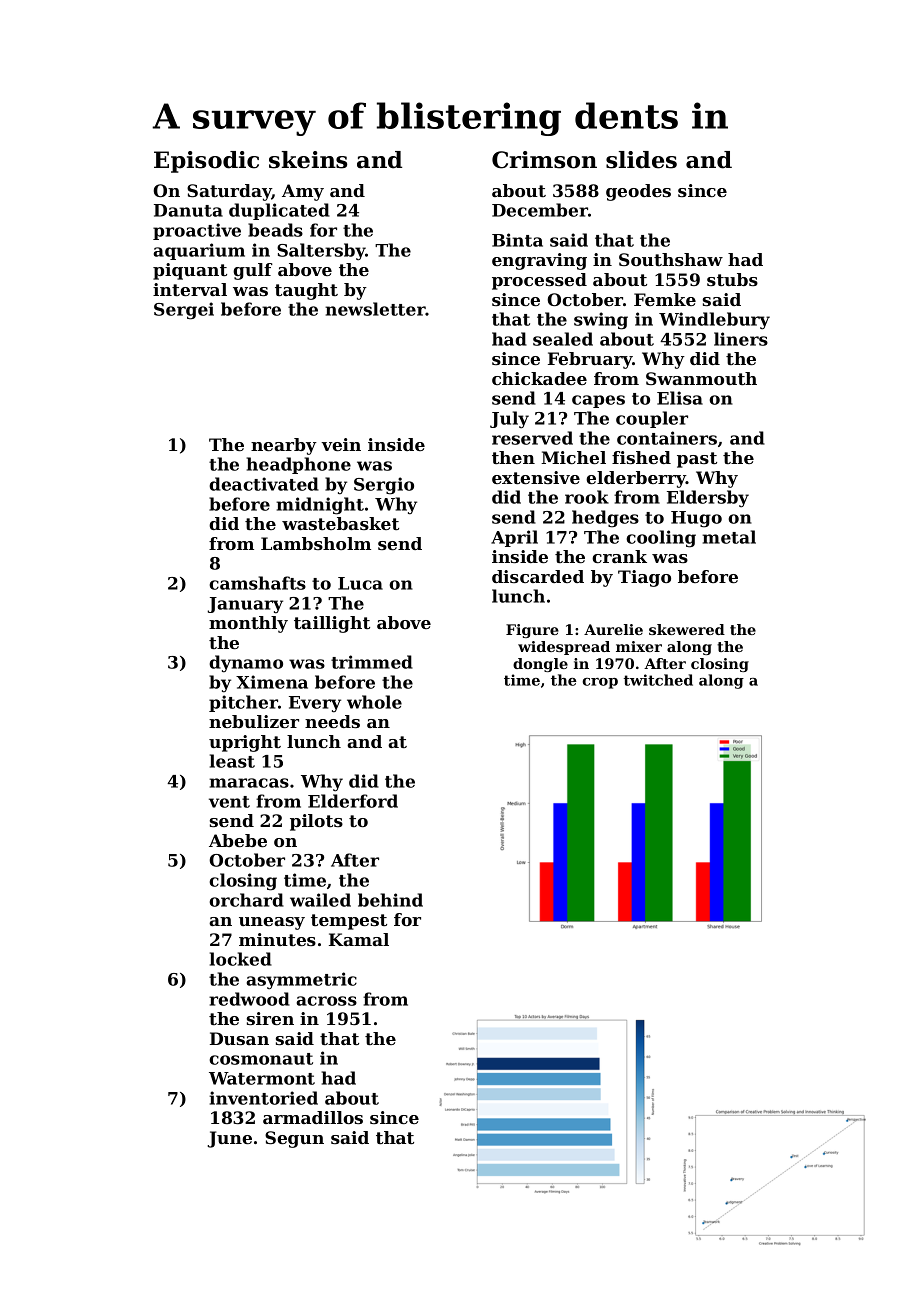 This page has width=924, height=1311. I want to click on Elisa, so click(680, 398).
